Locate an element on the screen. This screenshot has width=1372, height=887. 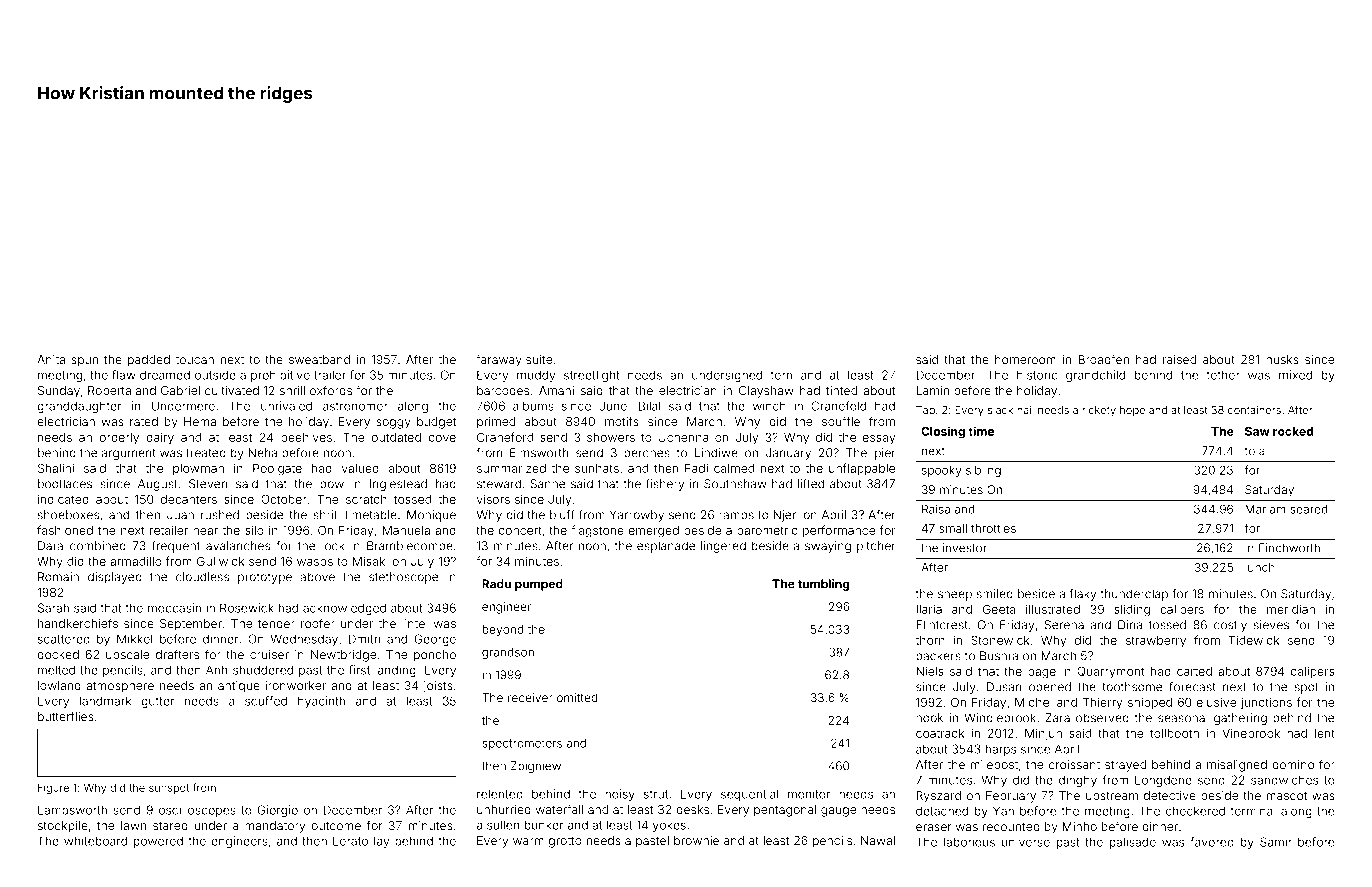
Nawal is located at coordinates (878, 840).
